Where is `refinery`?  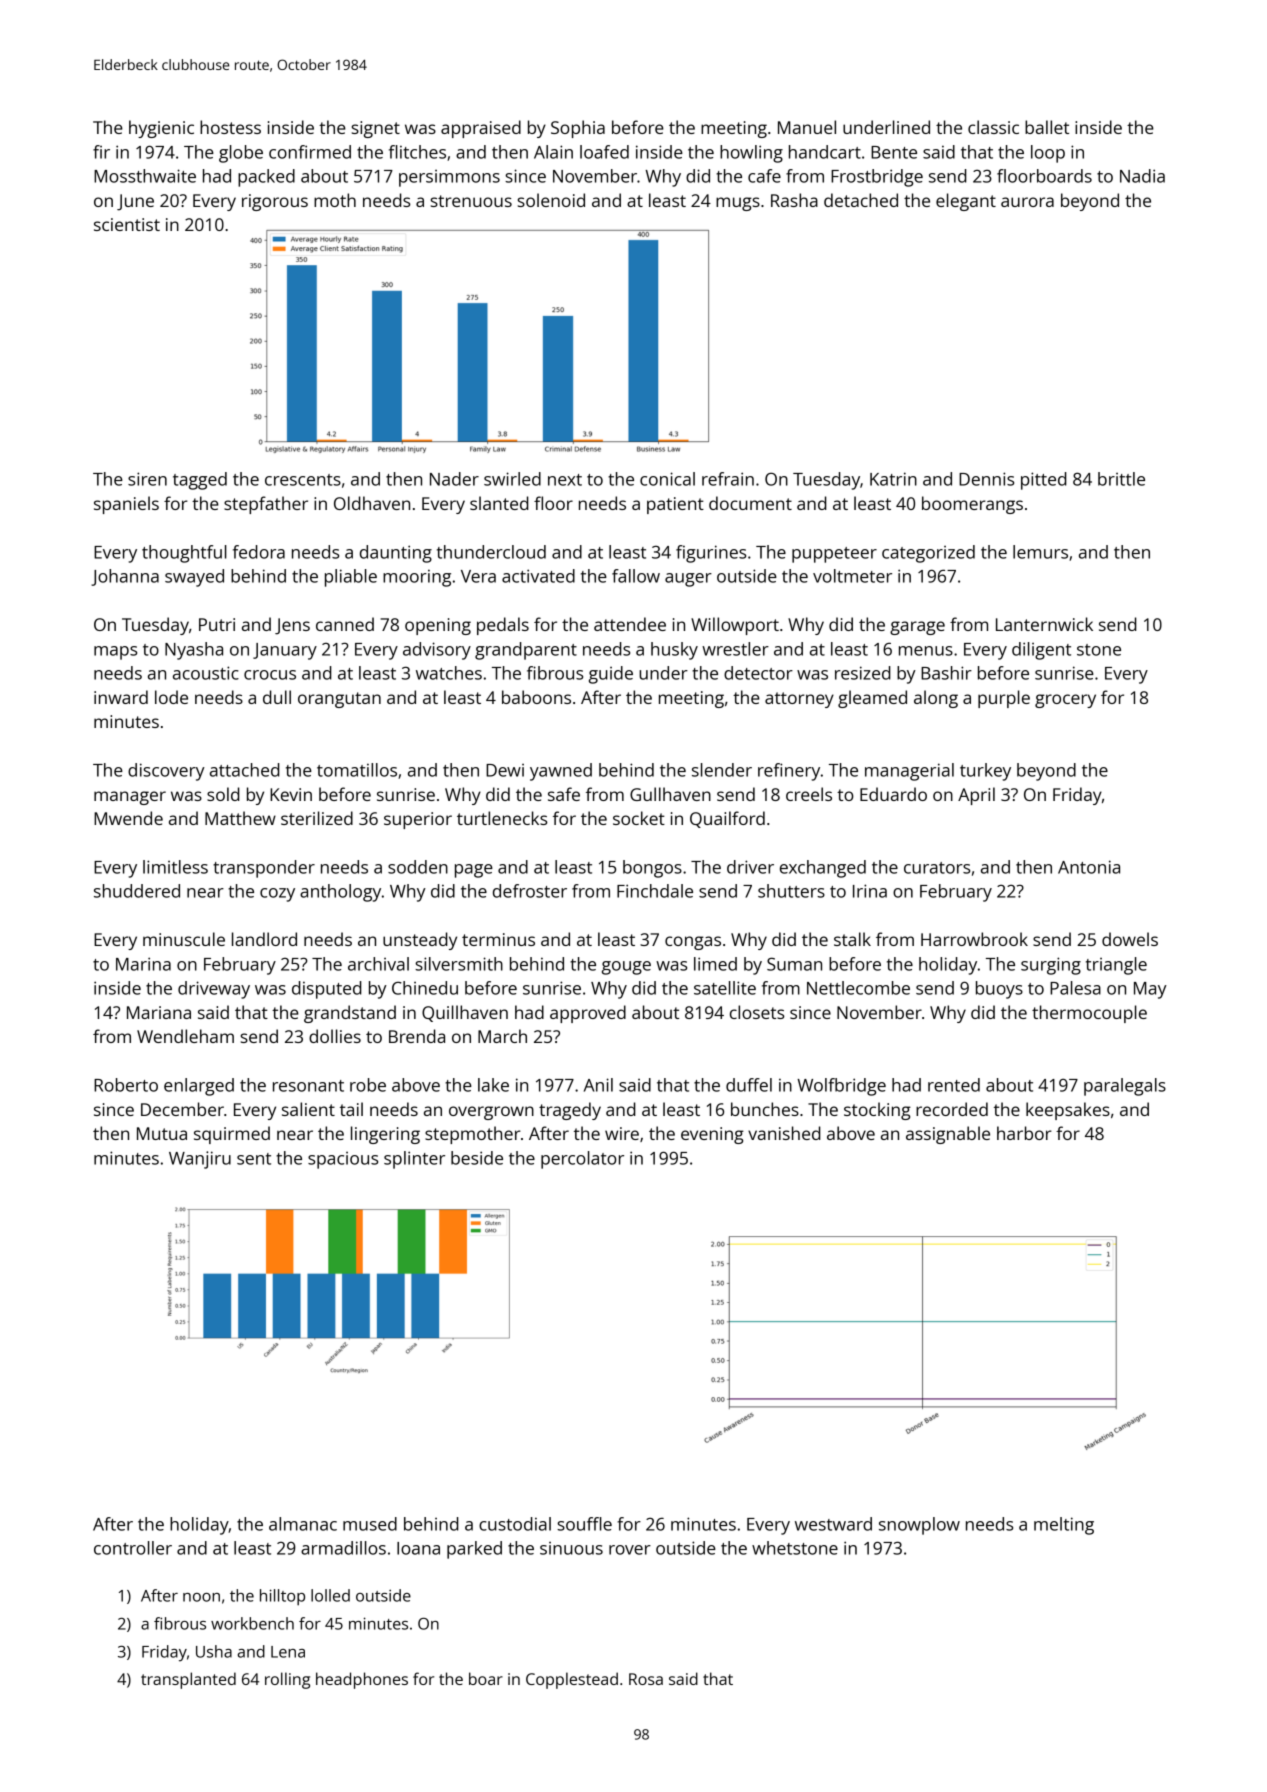
refinery is located at coordinates (789, 772).
